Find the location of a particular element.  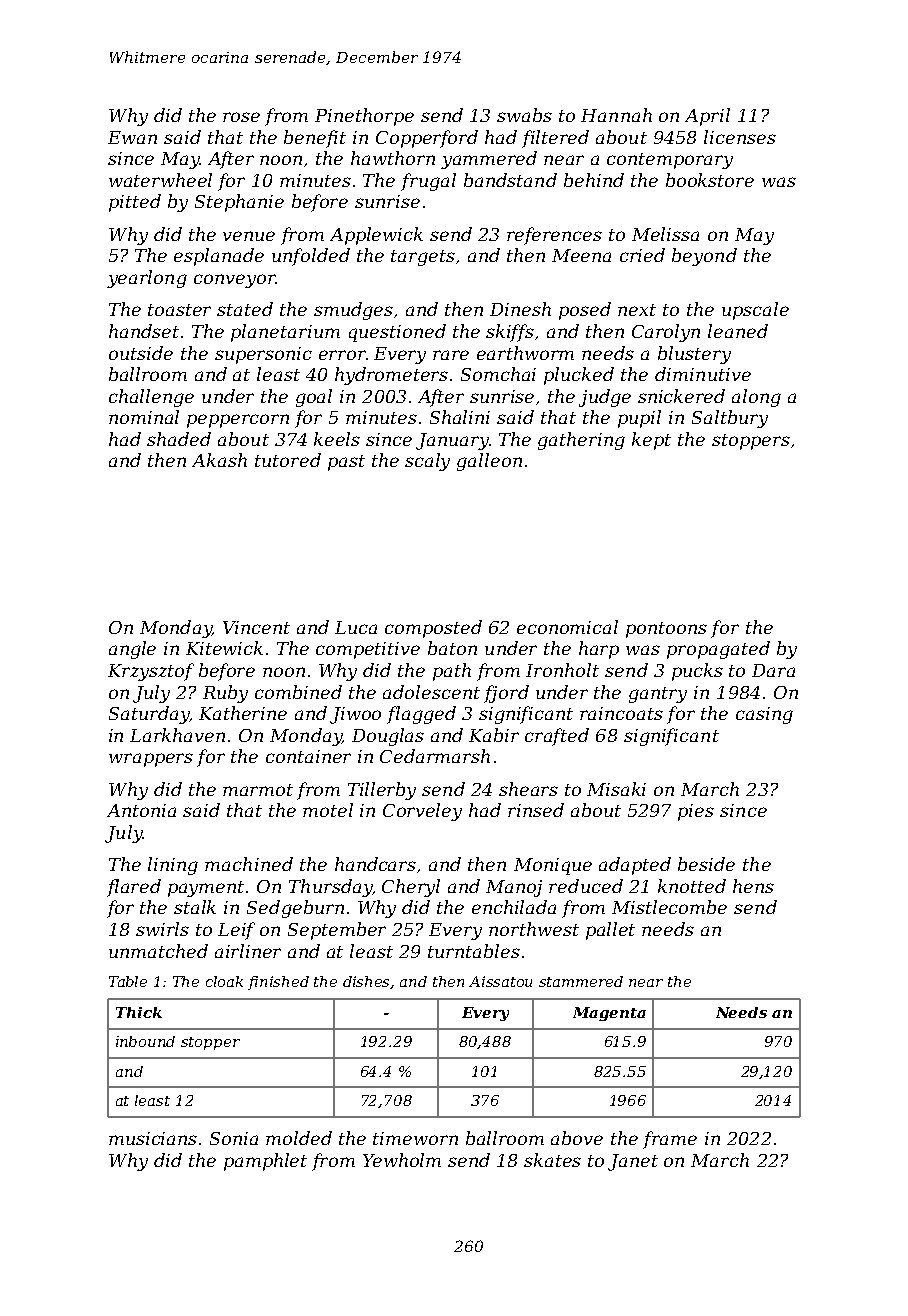

Pinethorpe is located at coordinates (364, 117).
